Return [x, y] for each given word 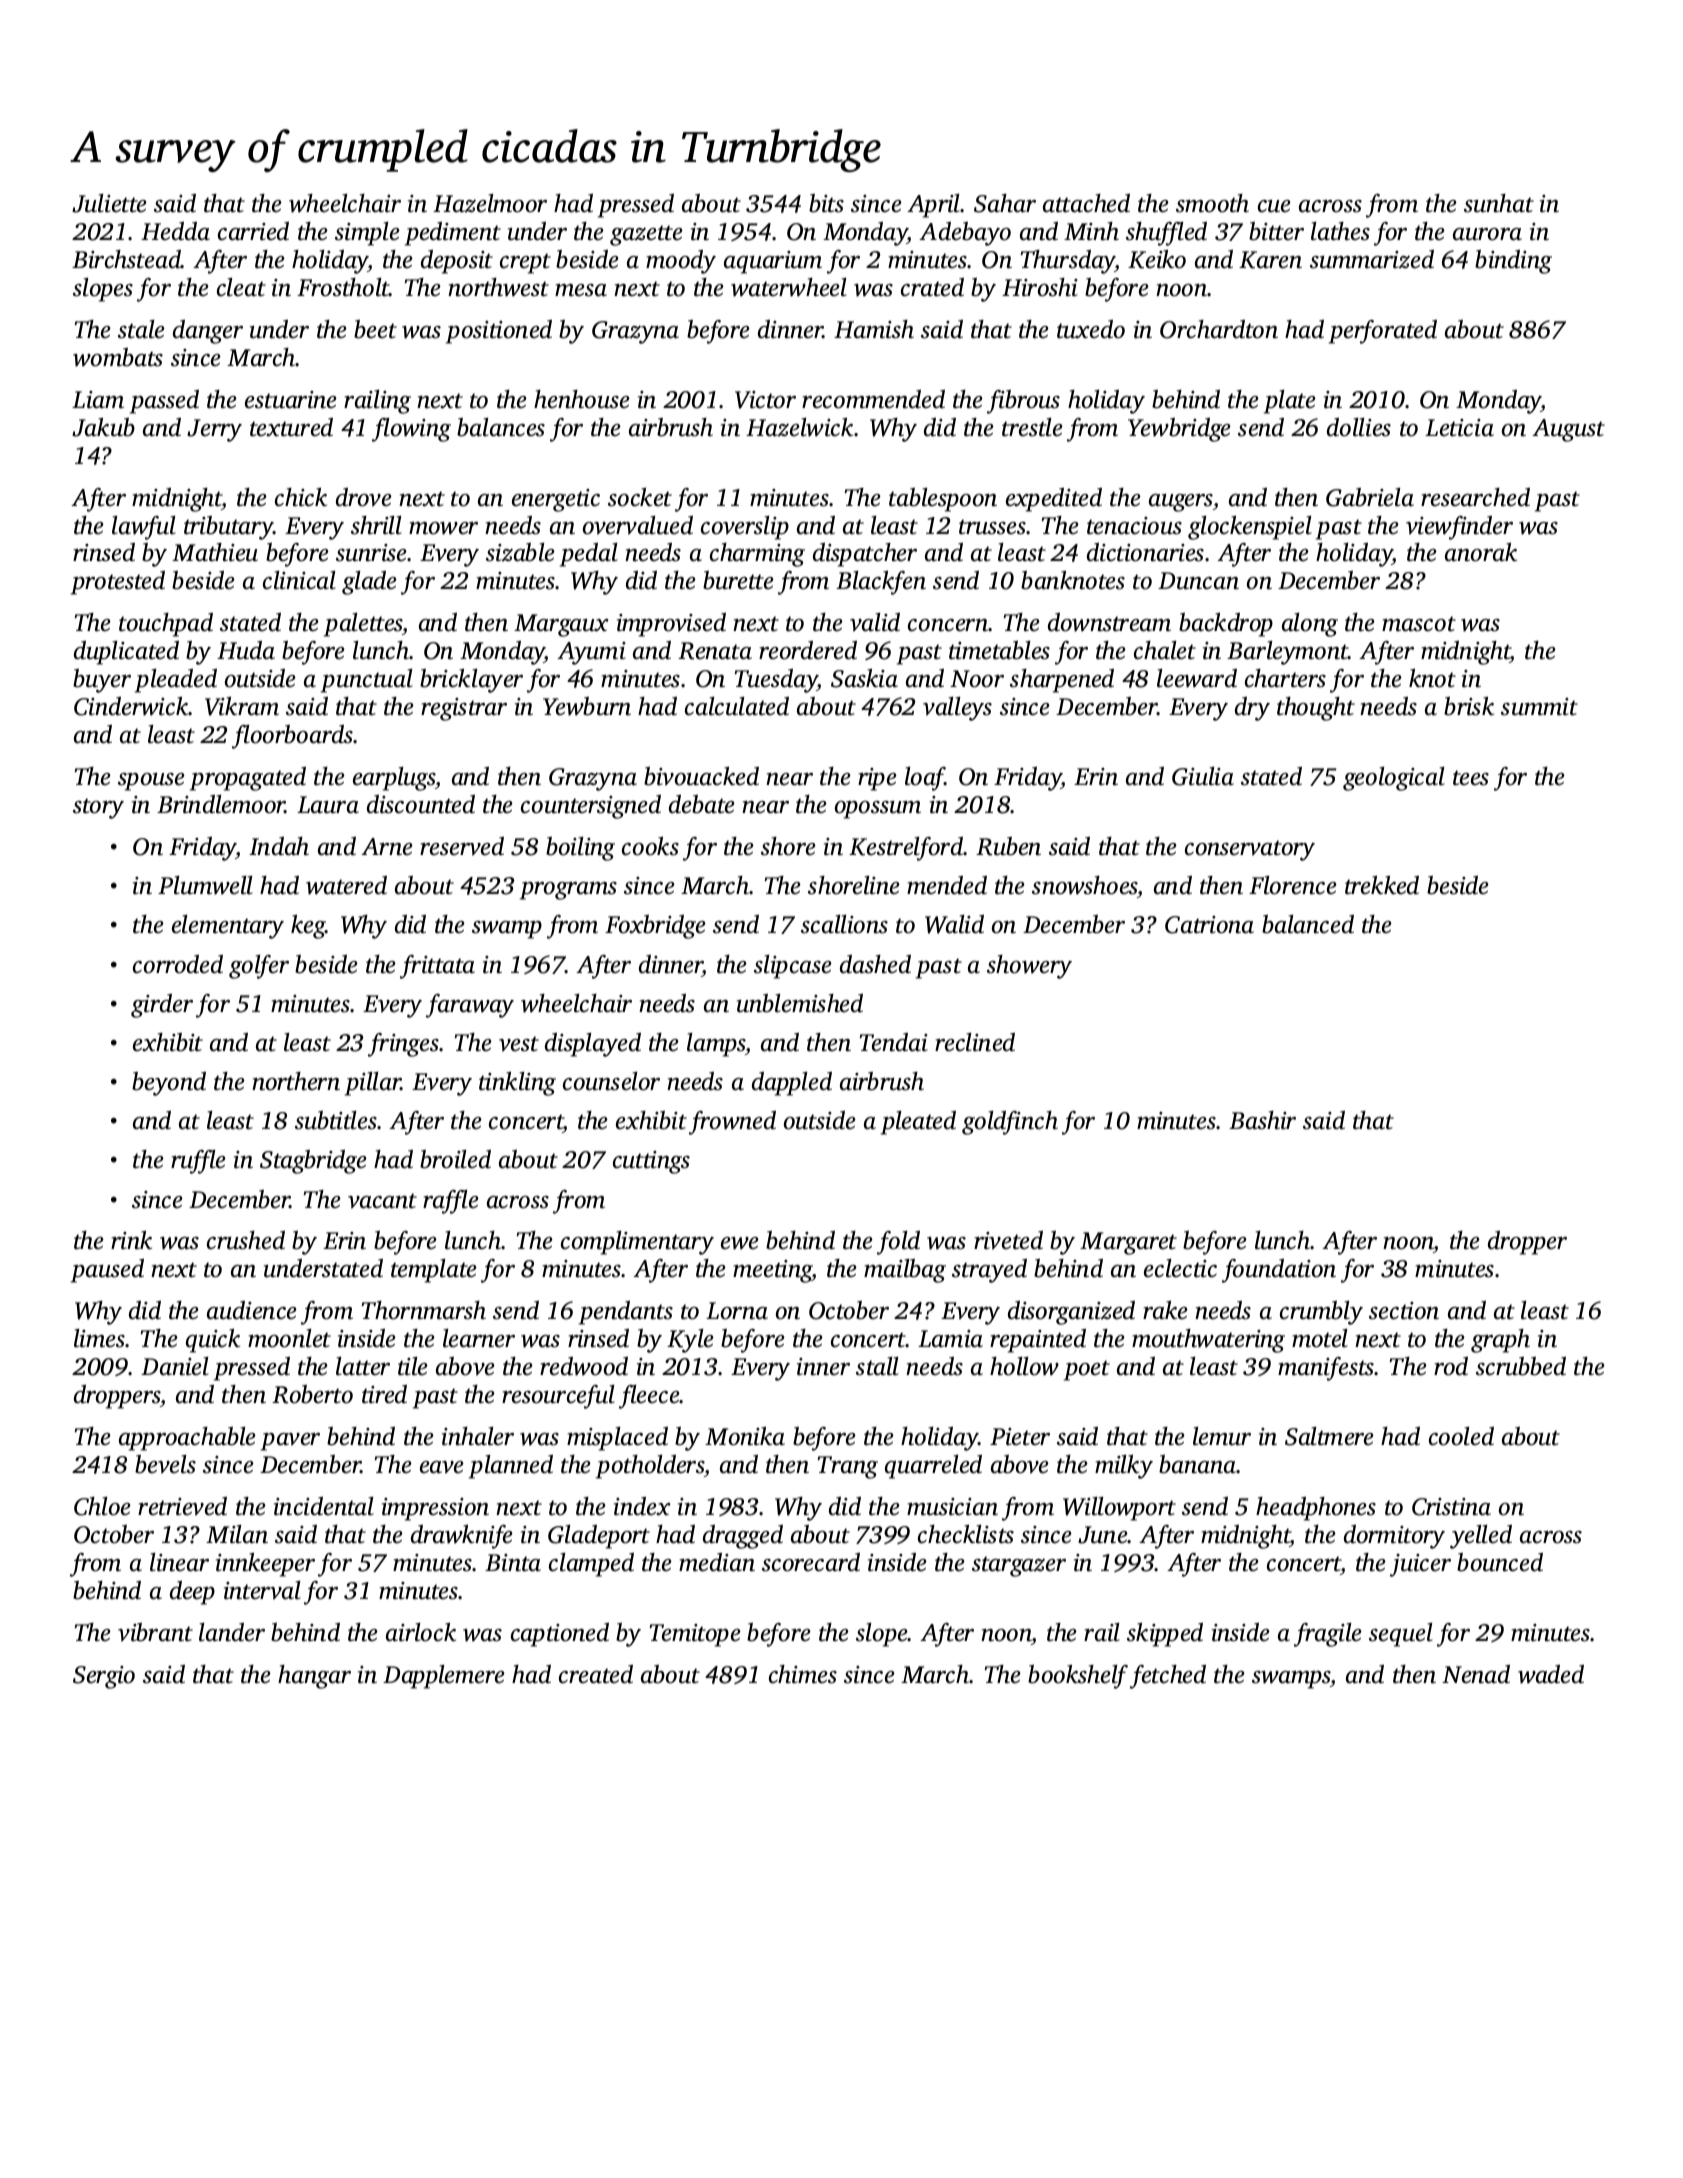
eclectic [1180, 1268]
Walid [954, 924]
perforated [1383, 332]
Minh [1091, 231]
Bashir [1262, 1120]
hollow [1024, 1366]
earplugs [394, 779]
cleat [241, 287]
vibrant [155, 1632]
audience [252, 1310]
